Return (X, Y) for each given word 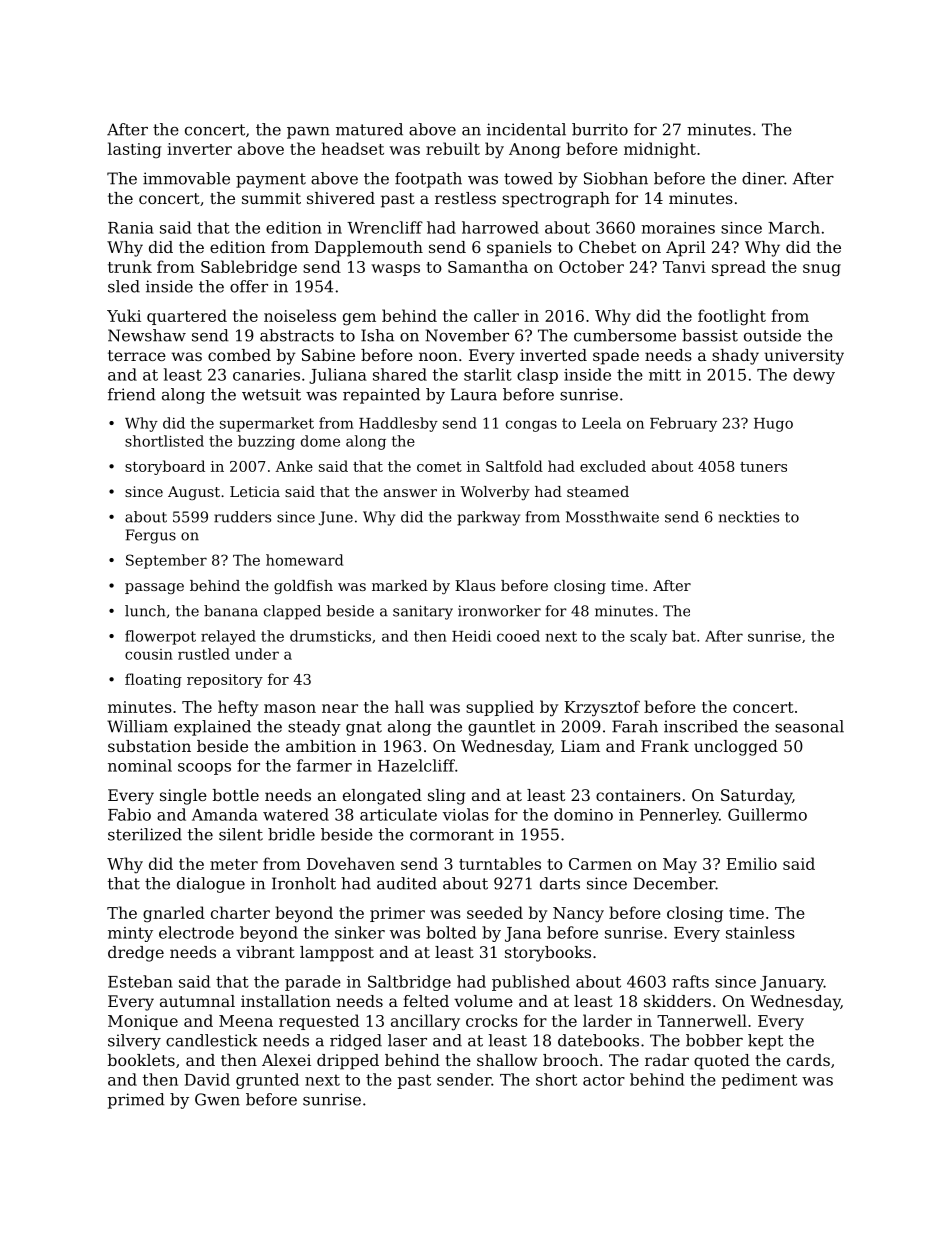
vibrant (265, 952)
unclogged (736, 748)
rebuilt (453, 148)
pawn (308, 133)
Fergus (151, 536)
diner (763, 178)
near (340, 708)
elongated (382, 797)
